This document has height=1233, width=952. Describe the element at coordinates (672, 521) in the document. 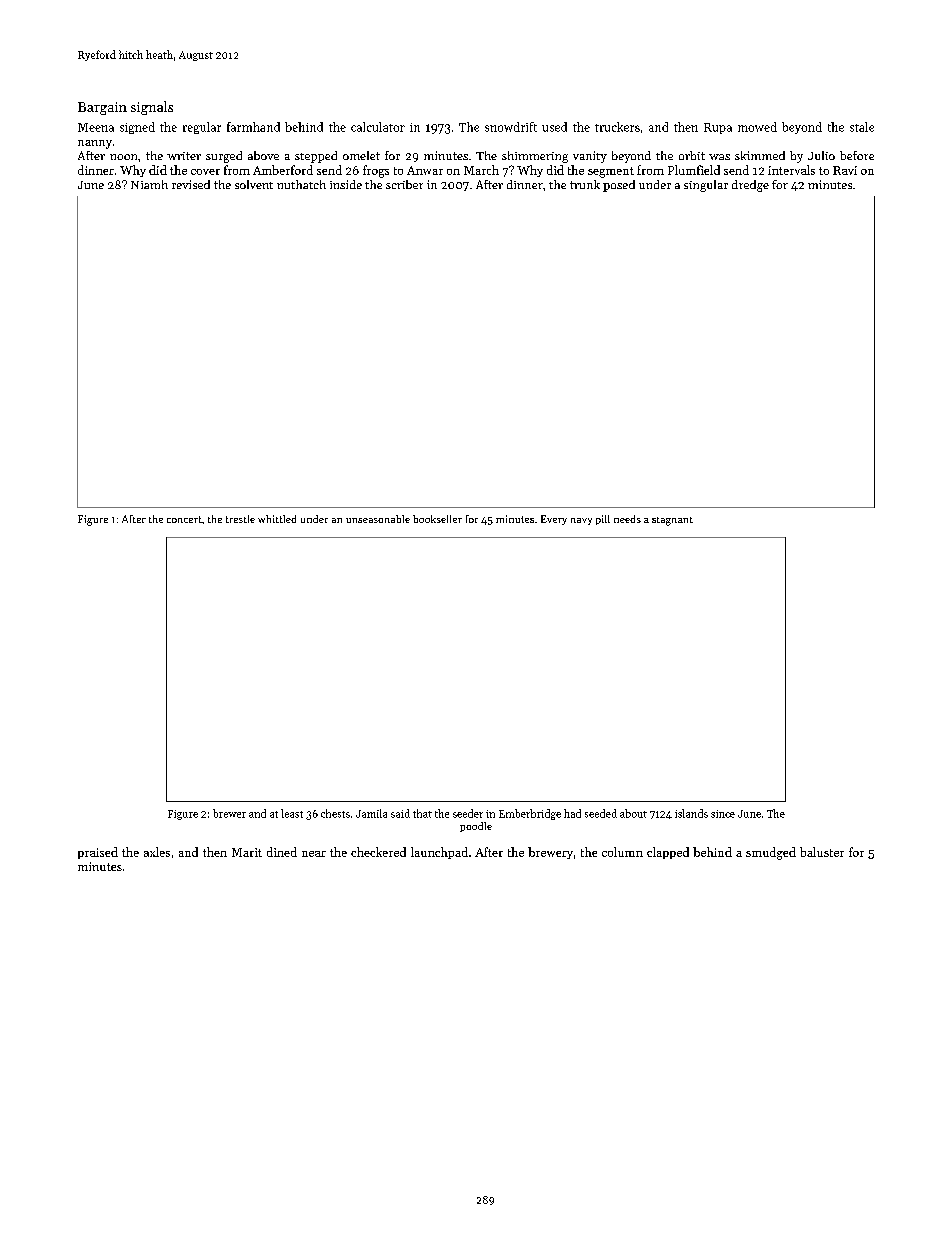

I see `stagnant` at that location.
